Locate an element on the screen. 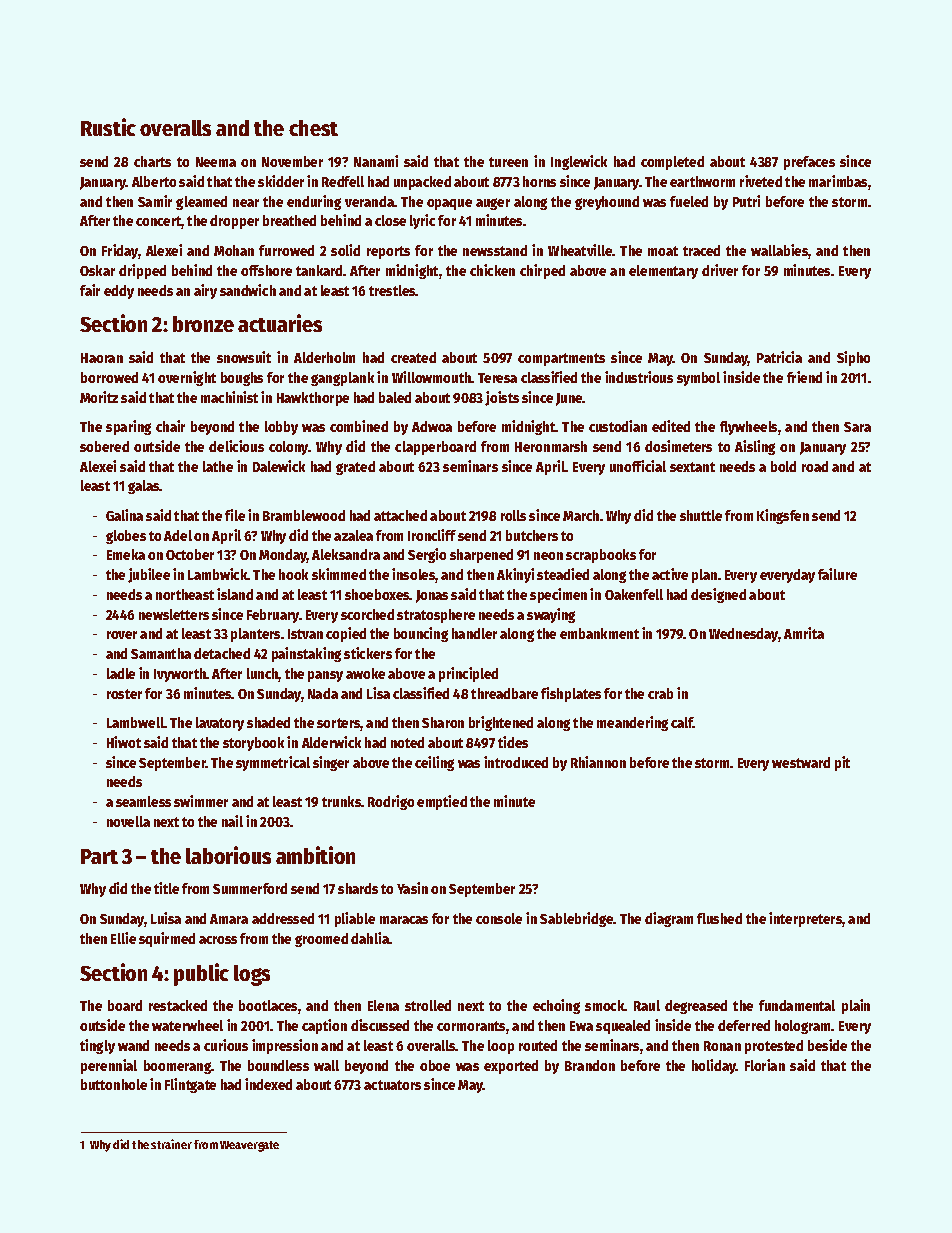 Image resolution: width=952 pixels, height=1233 pixels. Raul is located at coordinates (647, 1005).
